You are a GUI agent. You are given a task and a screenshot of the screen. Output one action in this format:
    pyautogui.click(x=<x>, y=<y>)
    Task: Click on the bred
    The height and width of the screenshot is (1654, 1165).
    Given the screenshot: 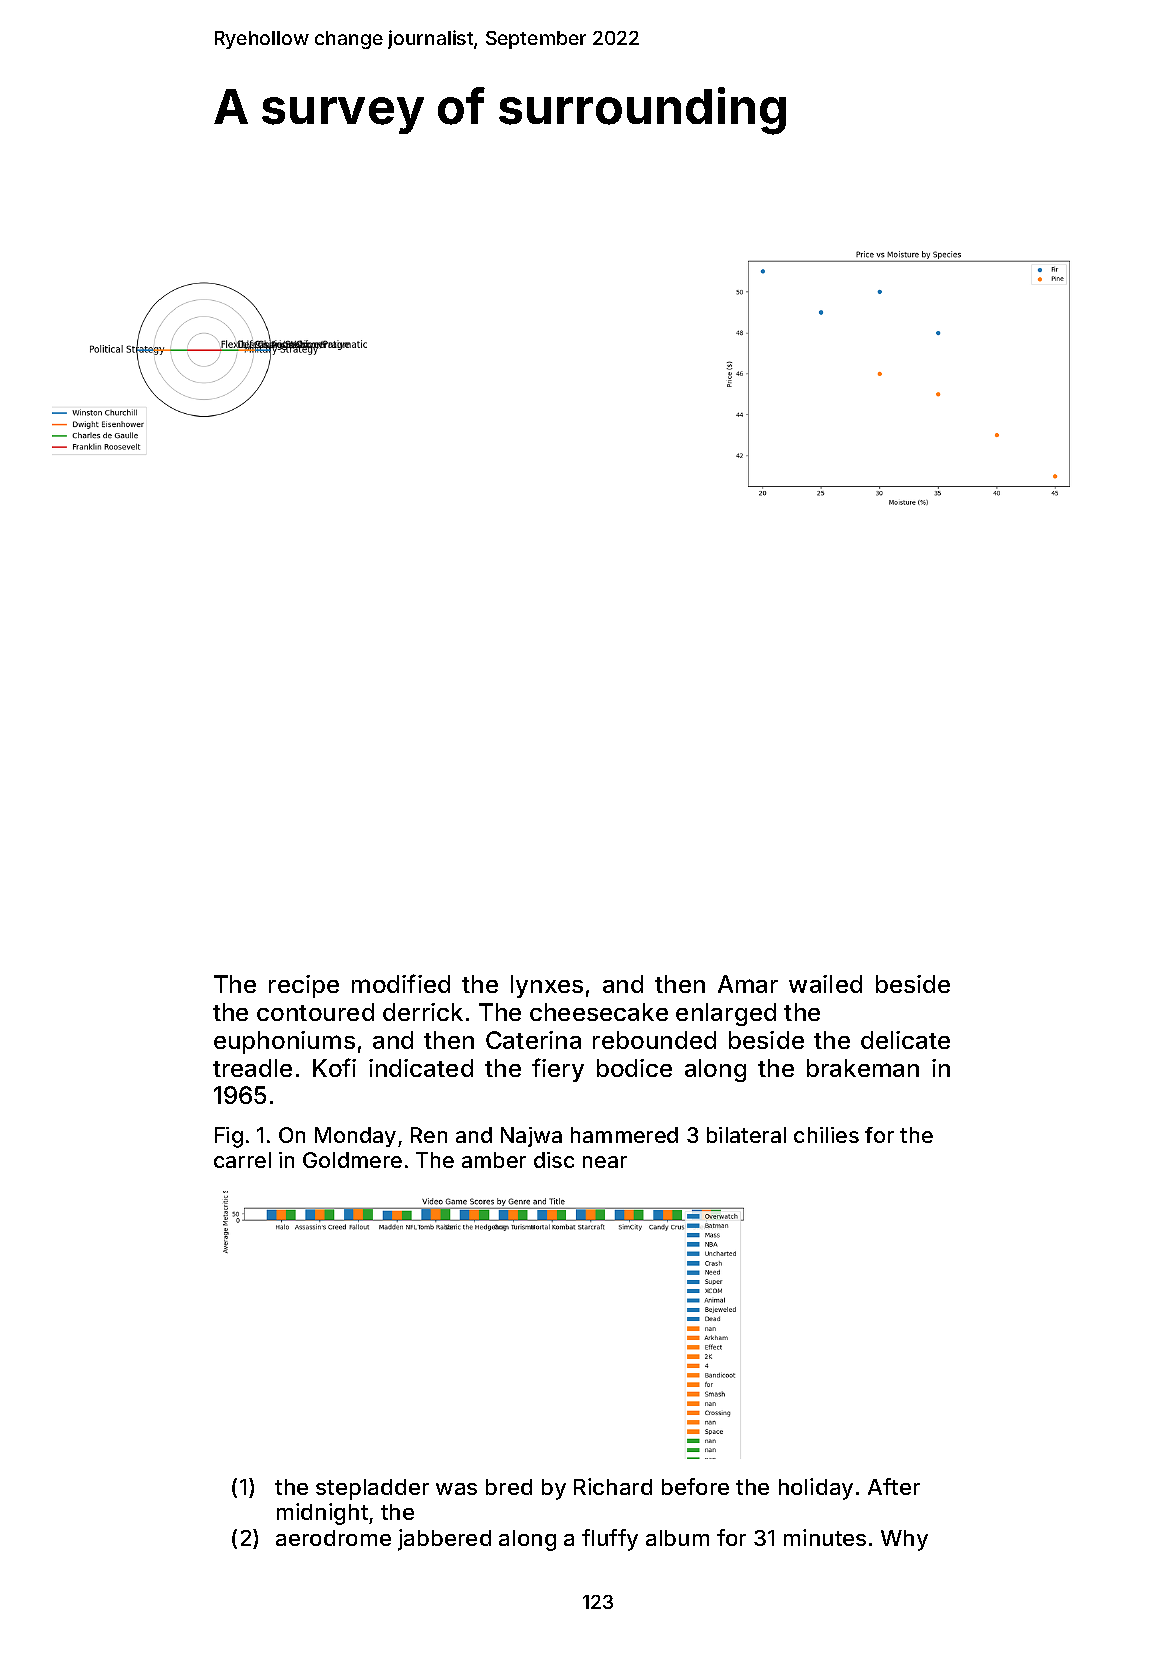 What is the action you would take?
    pyautogui.click(x=509, y=1487)
